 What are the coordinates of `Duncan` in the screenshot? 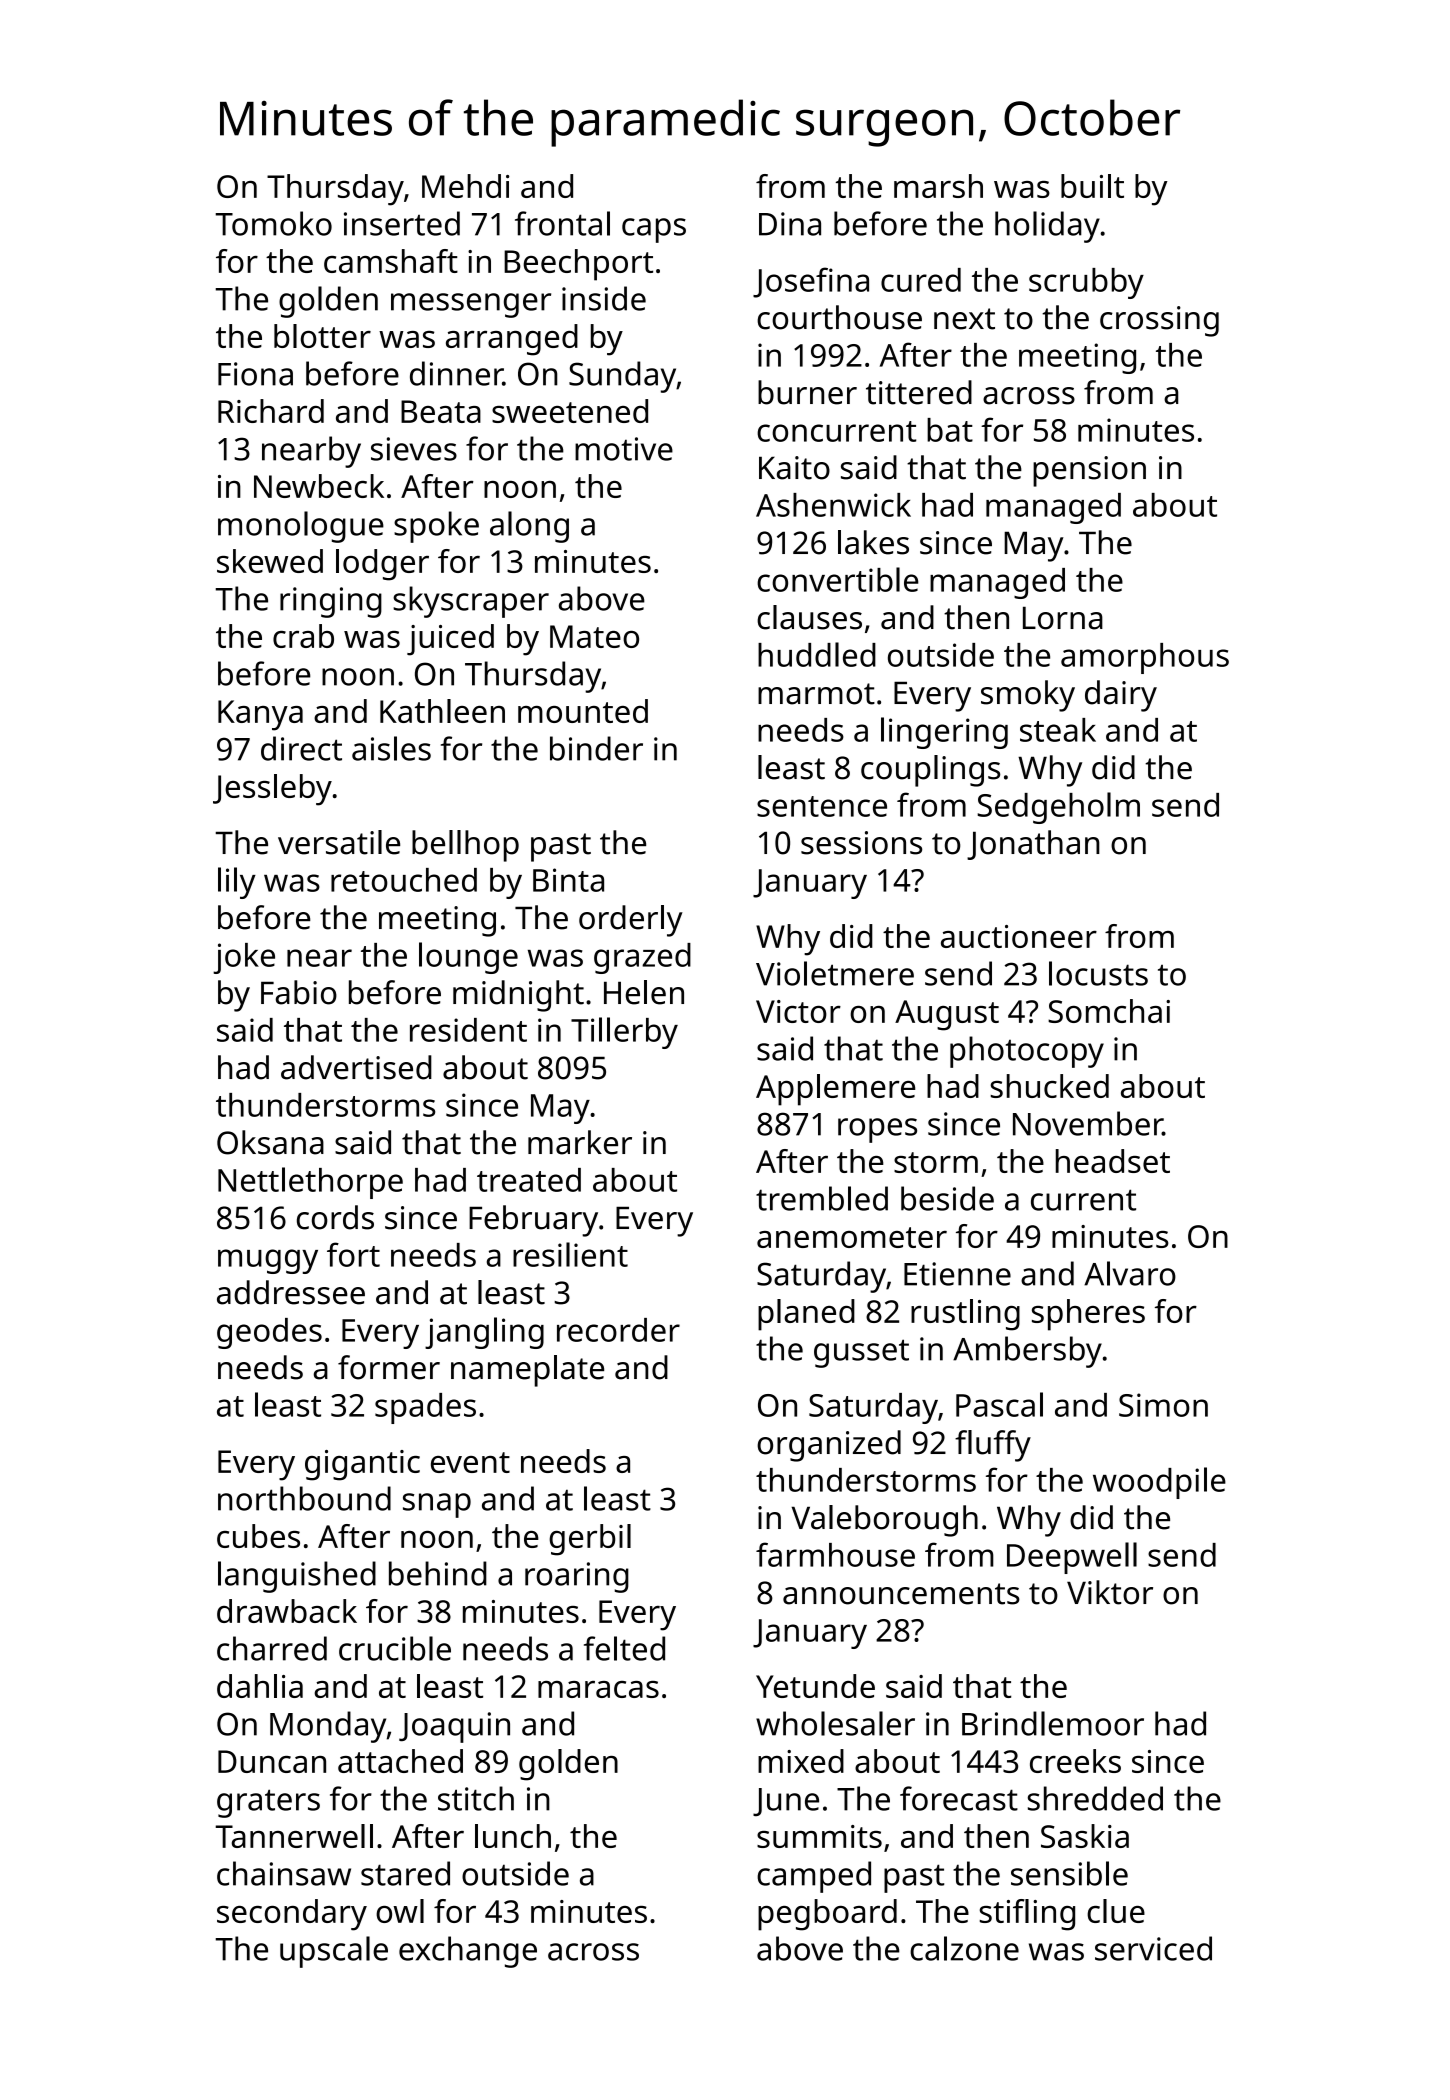 It's located at (272, 1761).
